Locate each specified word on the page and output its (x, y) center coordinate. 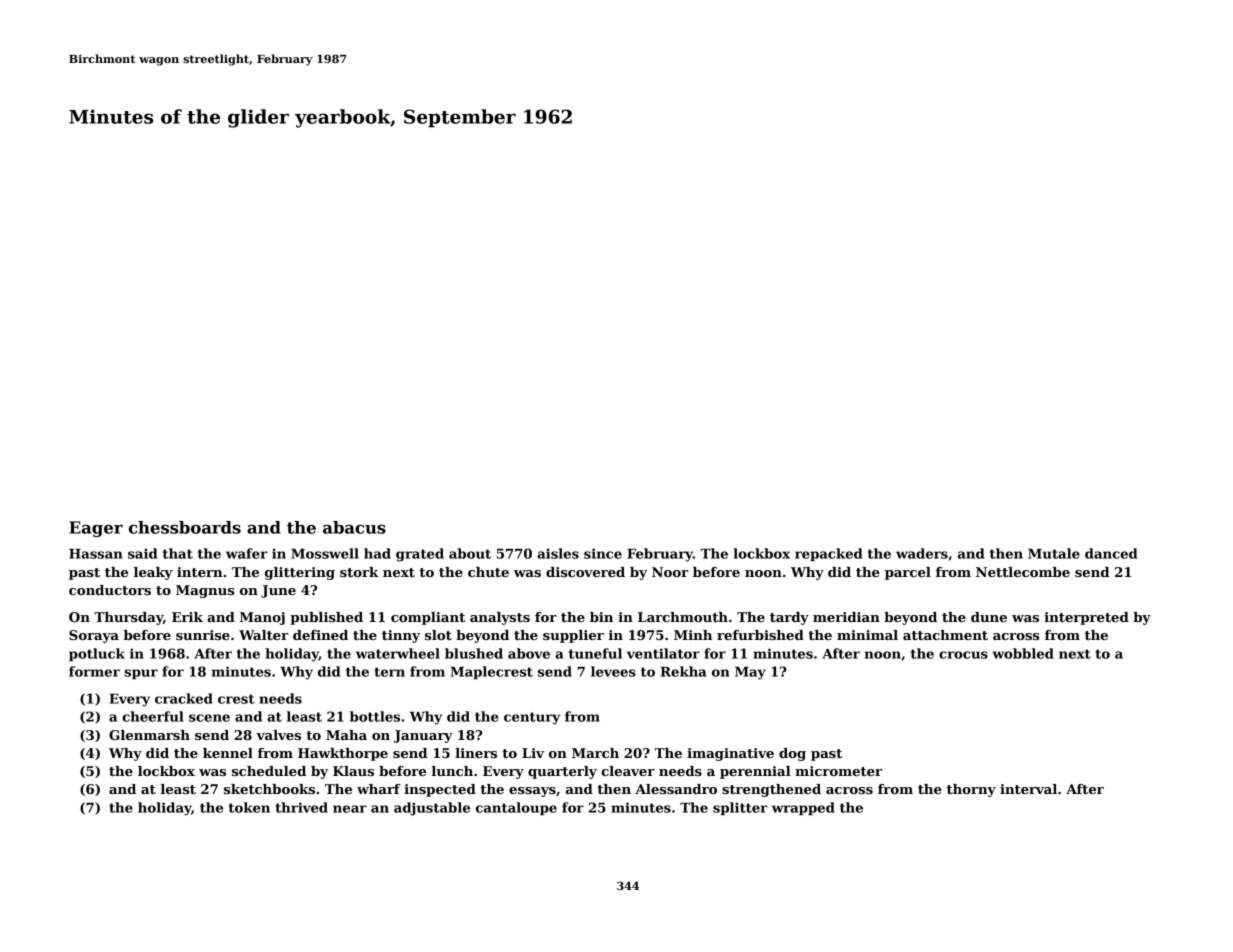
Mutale (1054, 553)
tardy (789, 618)
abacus (354, 527)
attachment (945, 635)
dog (792, 754)
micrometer (838, 771)
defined (320, 635)
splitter (740, 808)
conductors (110, 590)
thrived (301, 807)
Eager (96, 529)
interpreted (1086, 618)
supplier (573, 636)
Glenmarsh (149, 735)
